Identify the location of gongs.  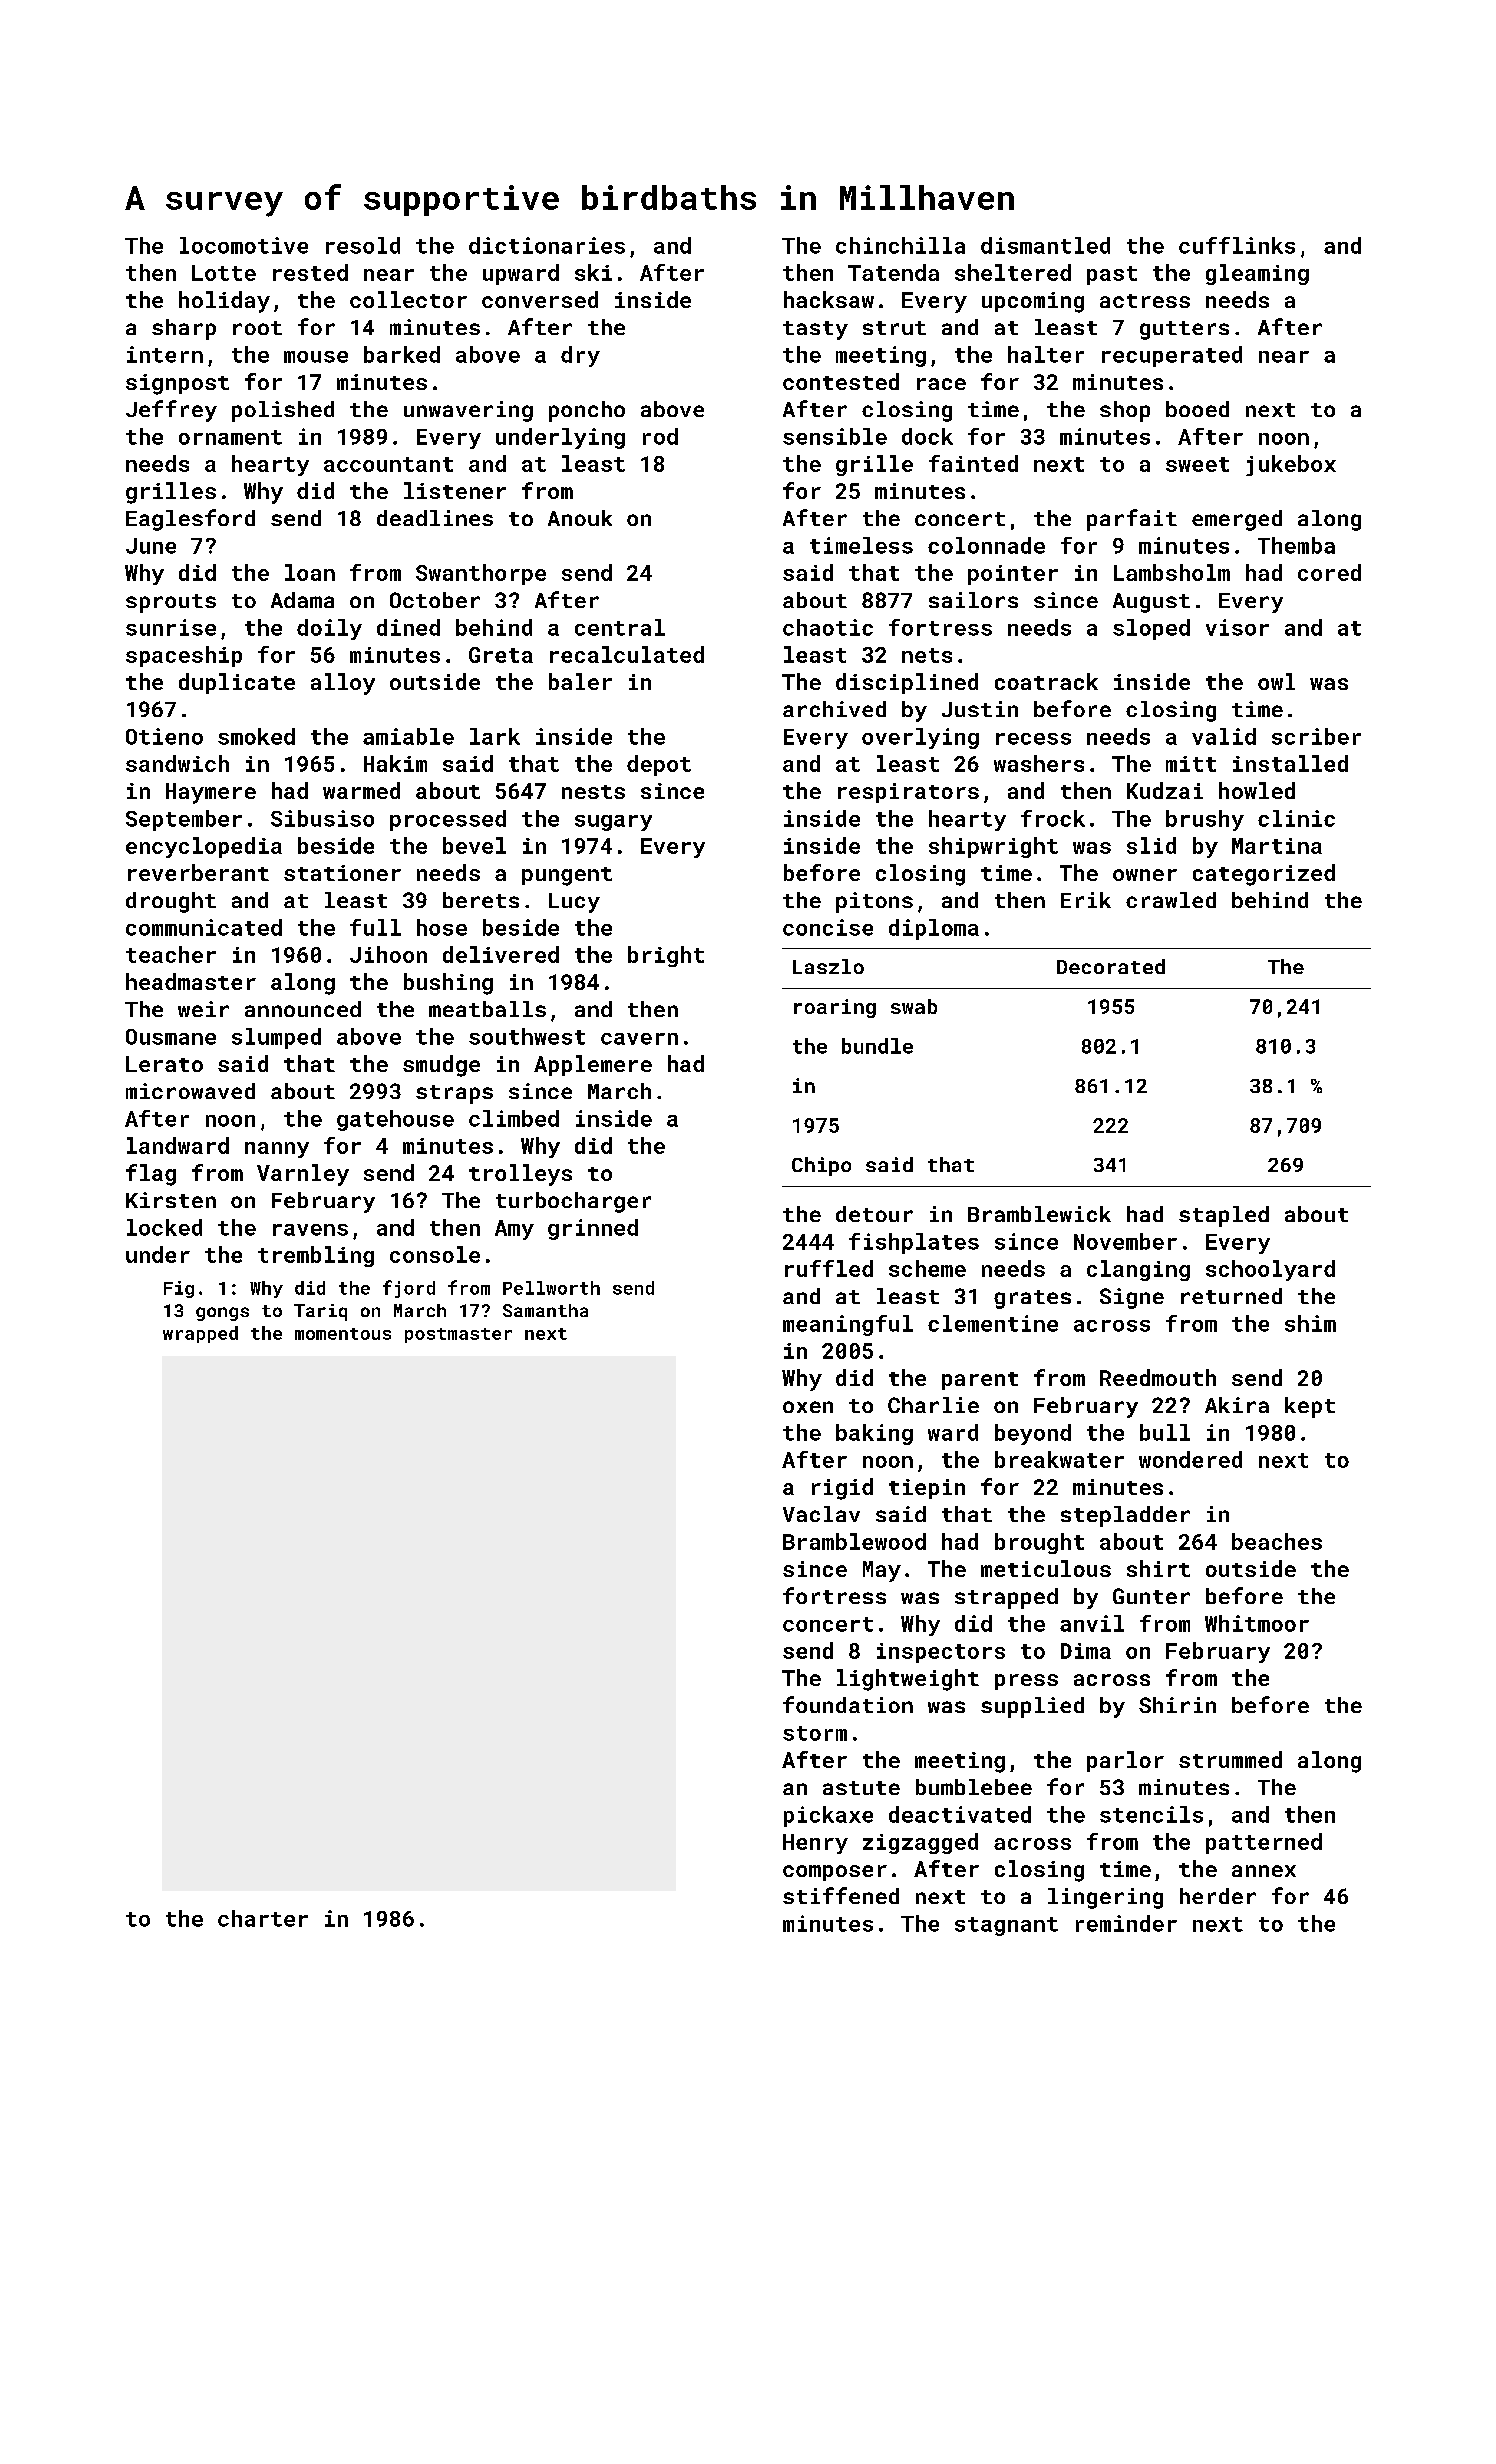
(222, 1314).
